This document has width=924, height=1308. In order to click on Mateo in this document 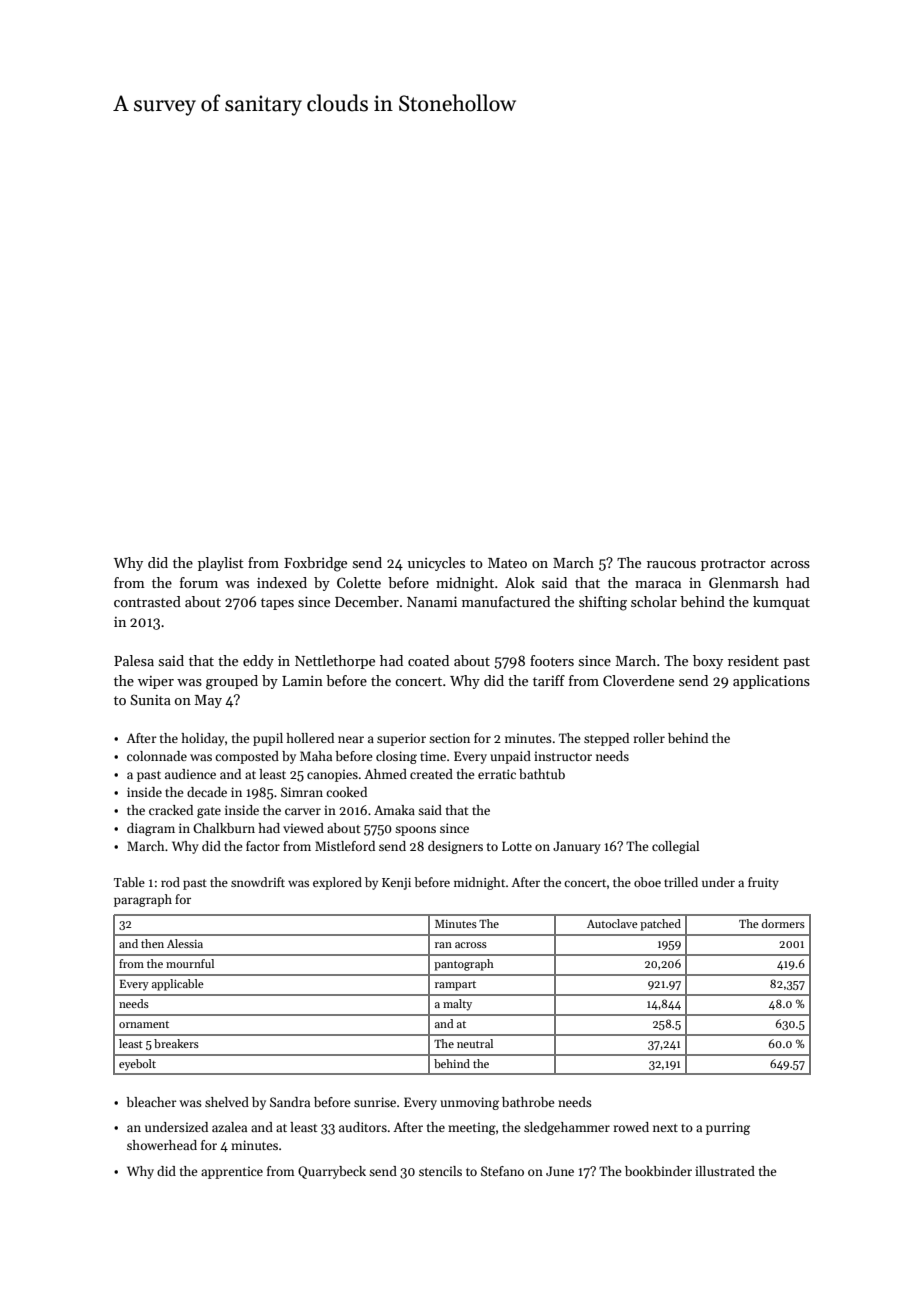, I will do `click(507, 563)`.
